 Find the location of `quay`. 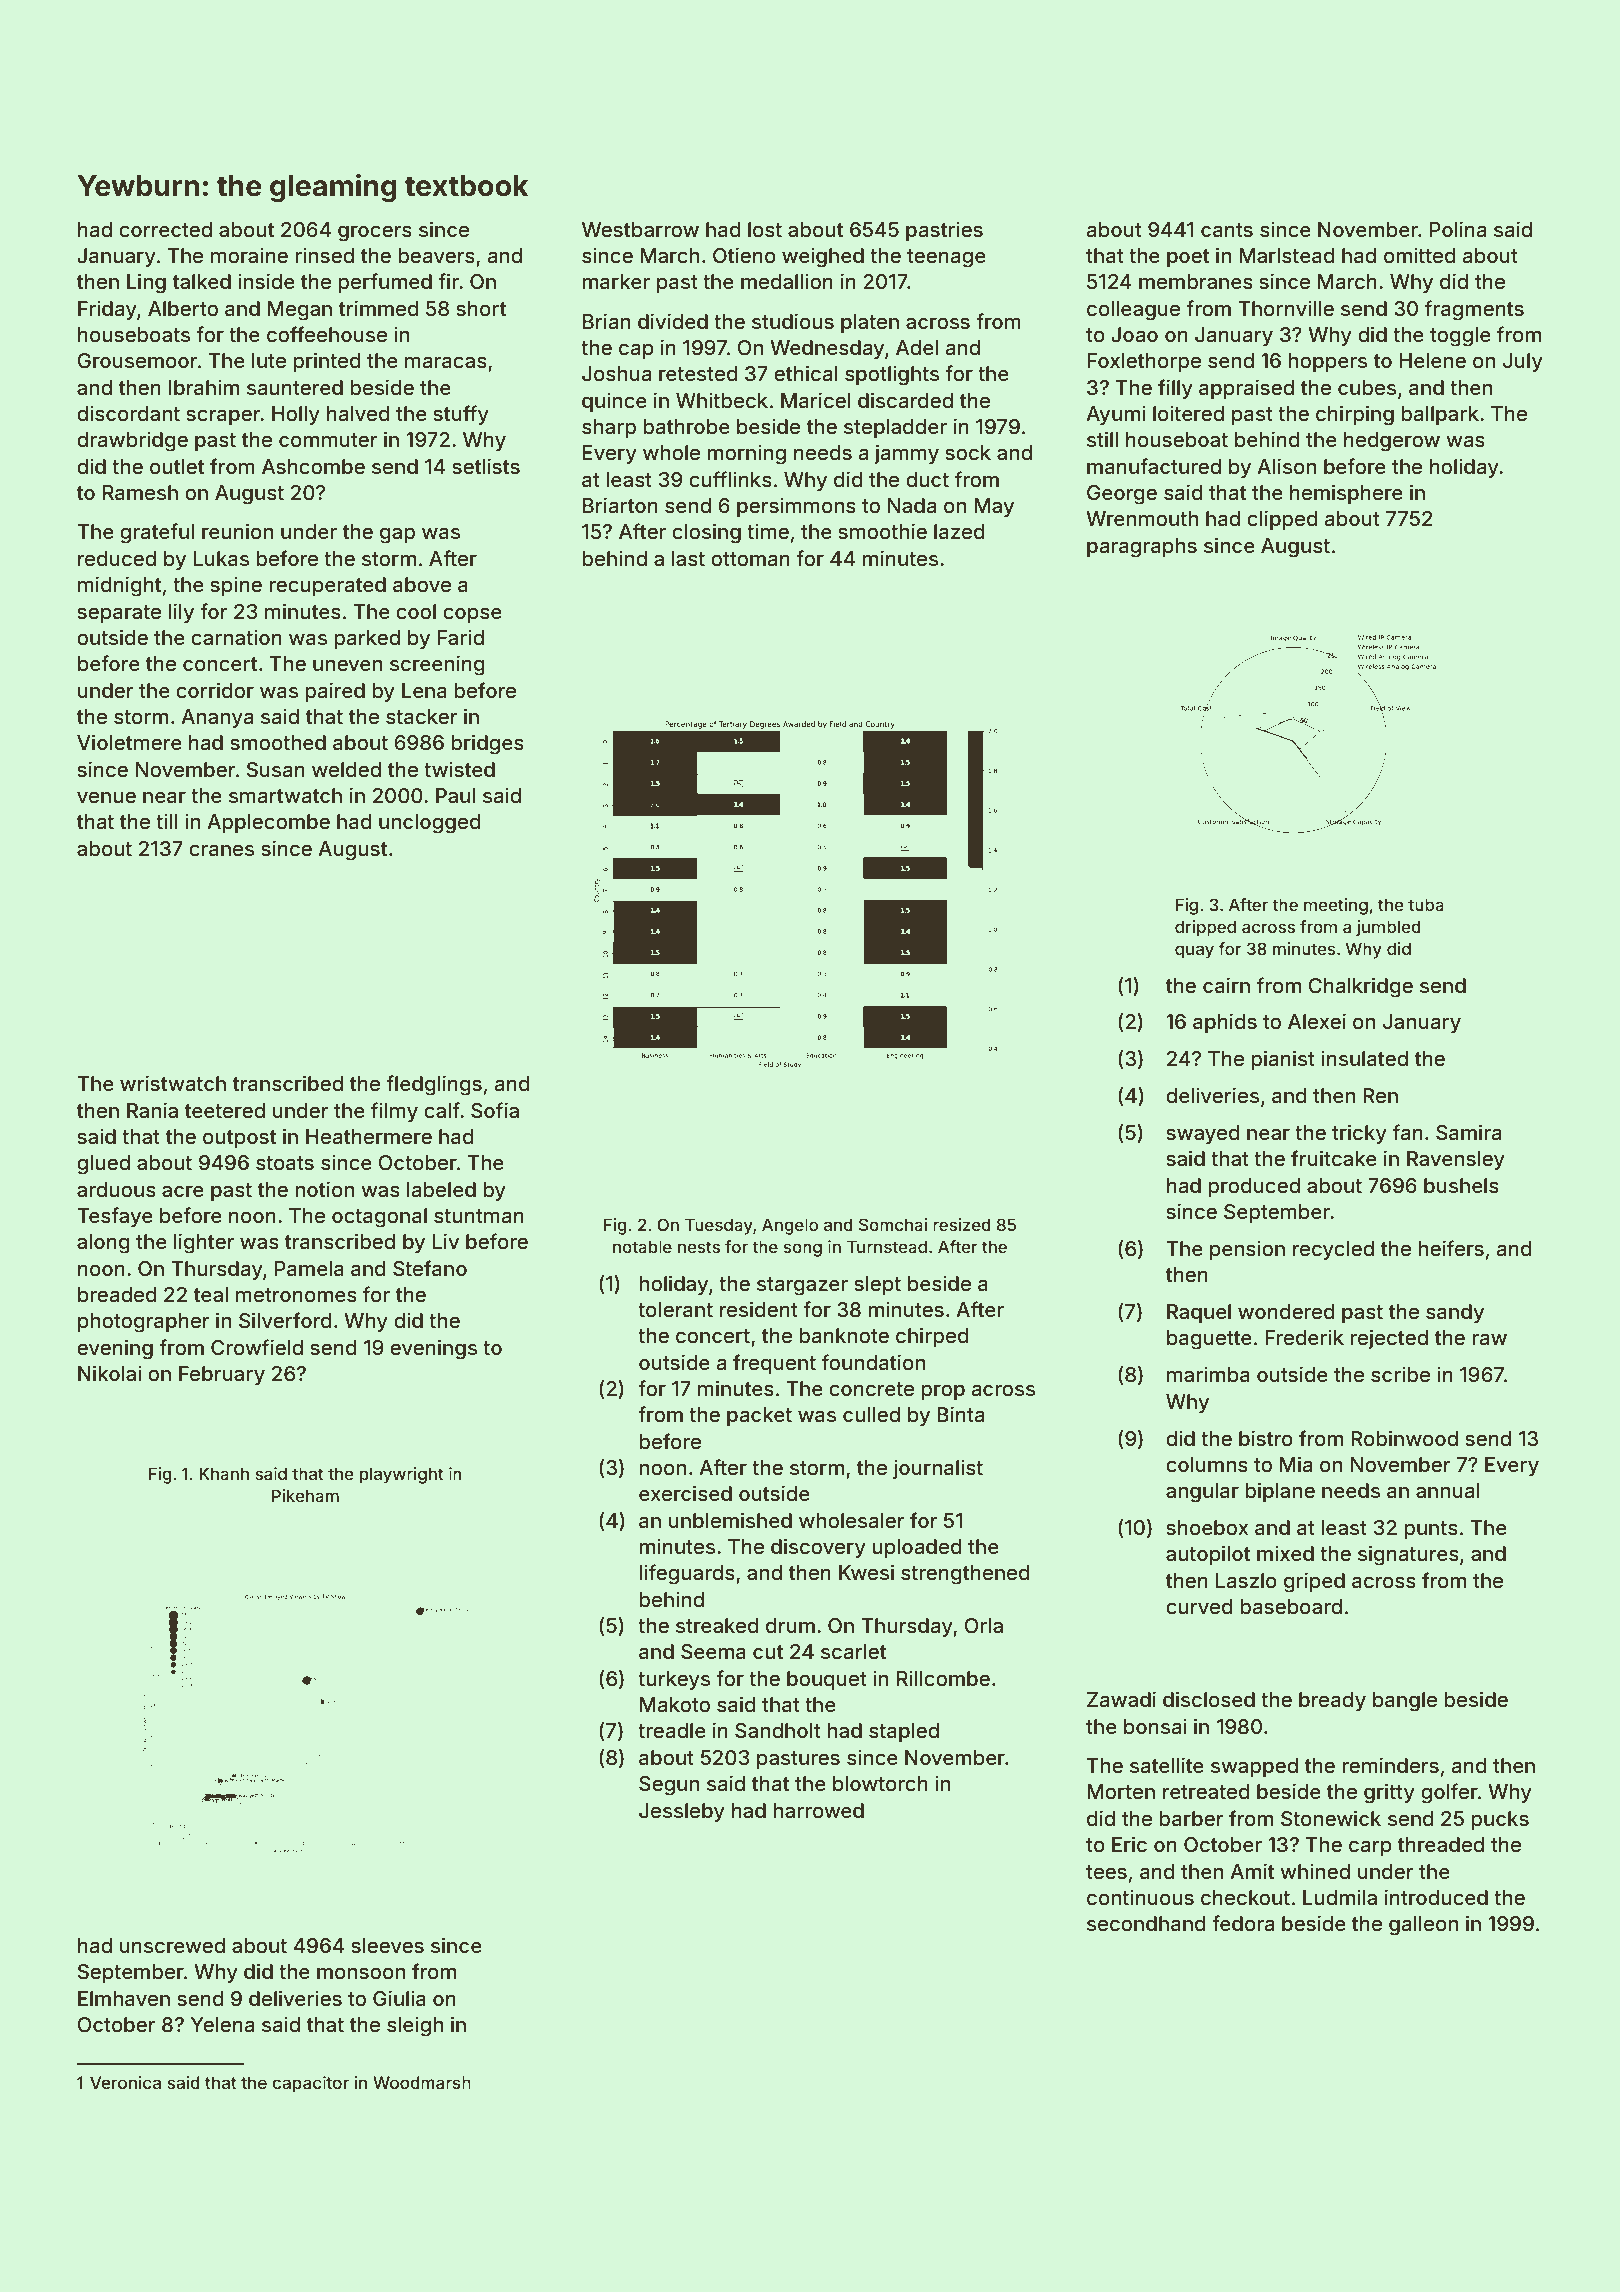

quay is located at coordinates (1194, 952).
